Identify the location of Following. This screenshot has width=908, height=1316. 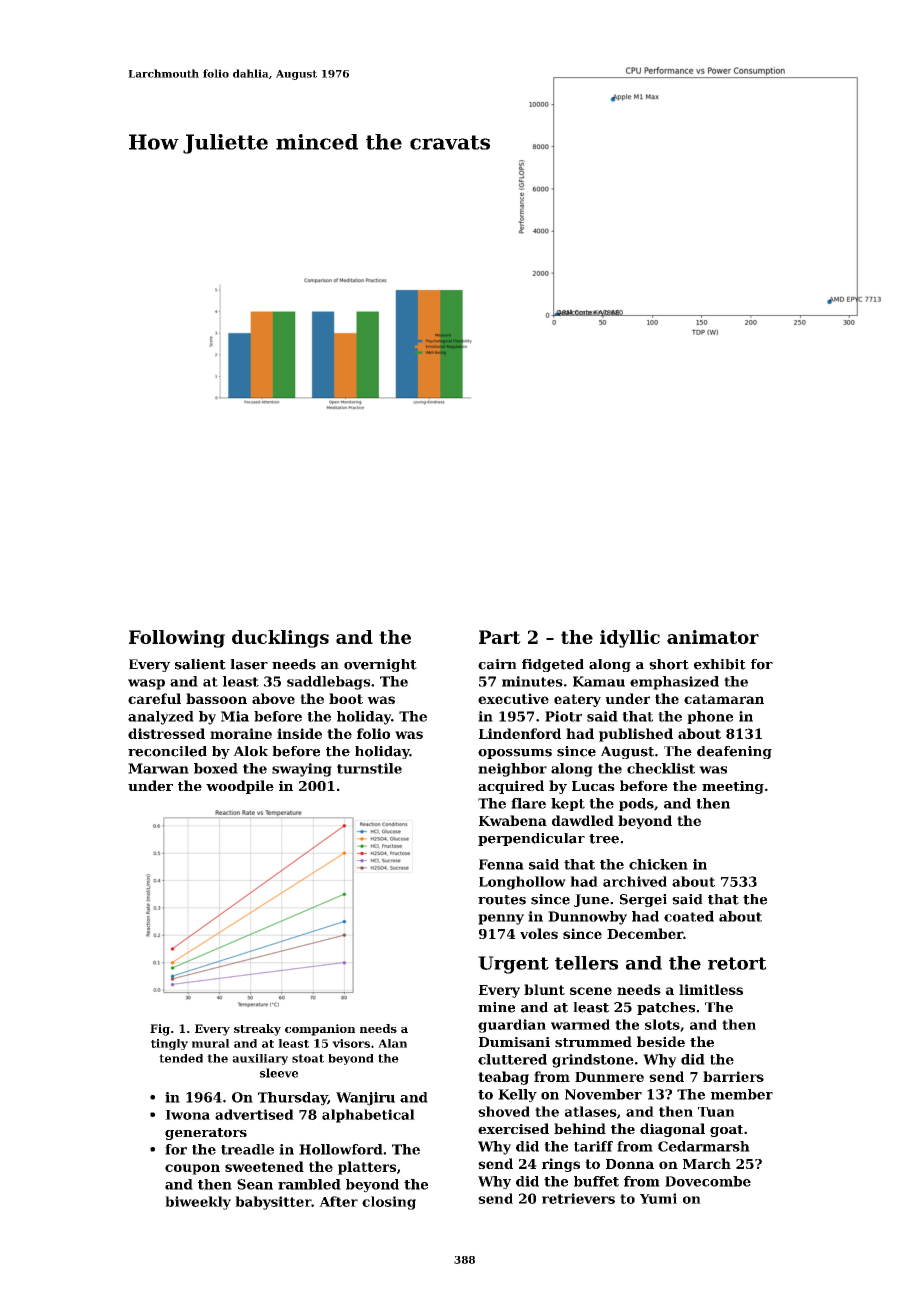
(177, 639).
